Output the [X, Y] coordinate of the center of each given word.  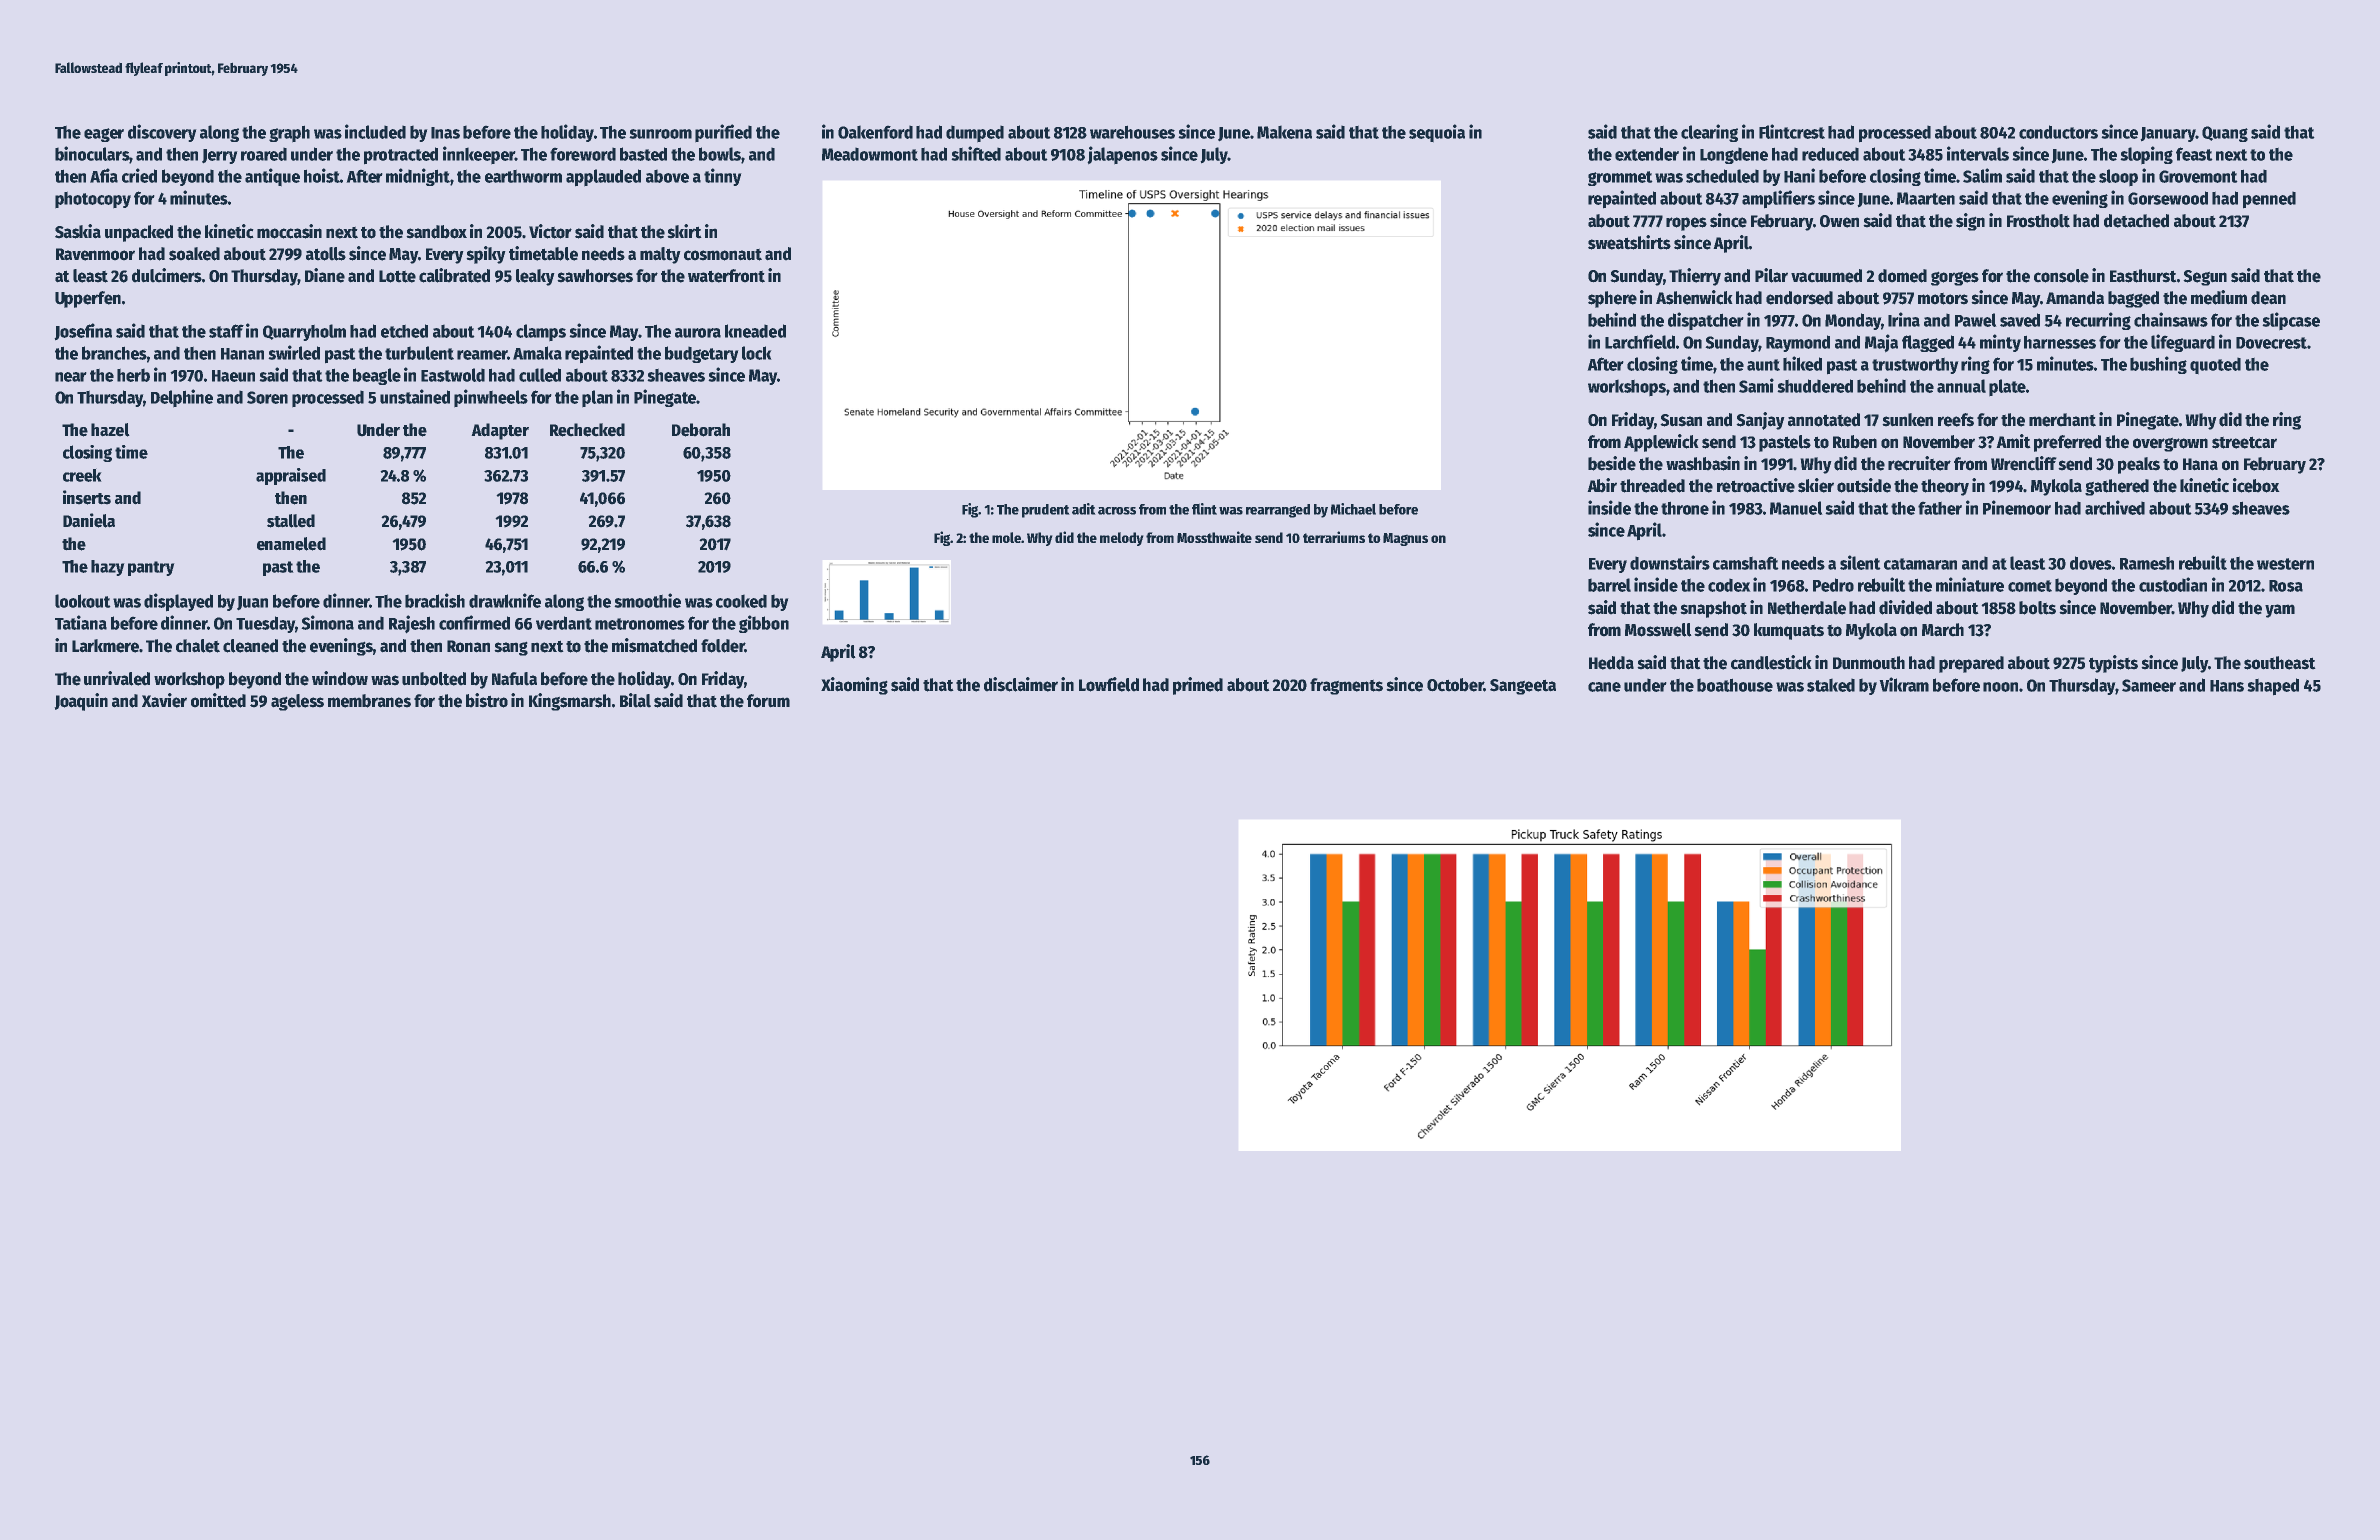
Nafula [514, 679]
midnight [418, 177]
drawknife [505, 600]
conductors [2058, 132]
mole [1006, 537]
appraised [291, 476]
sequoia [1437, 133]
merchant [2062, 420]
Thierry [1695, 277]
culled [540, 375]
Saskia [78, 231]
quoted [2215, 366]
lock [757, 353]
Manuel [1796, 508]
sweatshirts [1629, 242]
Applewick [1661, 443]
